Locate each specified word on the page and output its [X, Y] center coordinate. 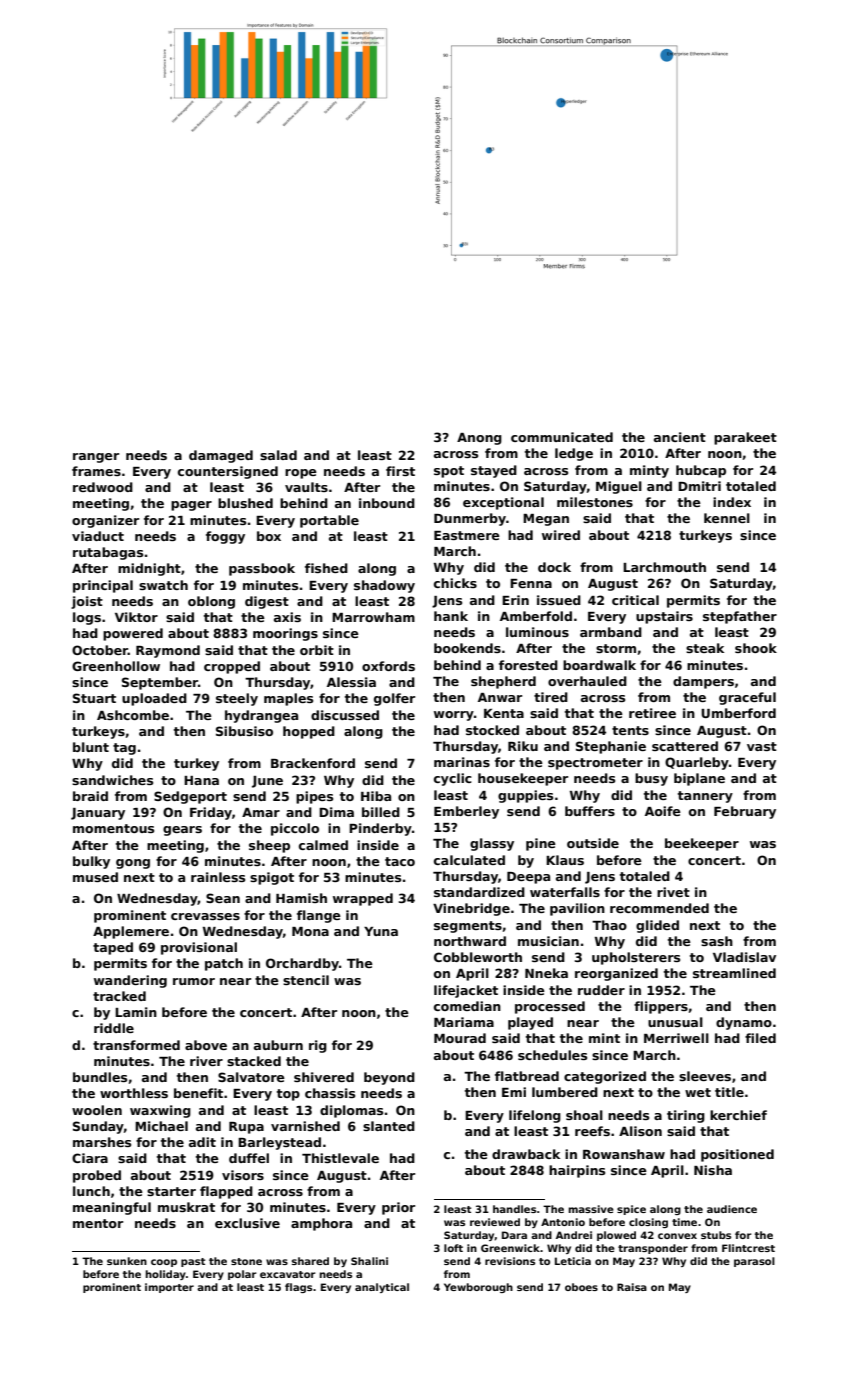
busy [651, 779]
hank [451, 616]
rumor [194, 981]
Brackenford [313, 763]
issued [559, 600]
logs [87, 618]
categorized [605, 1077]
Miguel [619, 487]
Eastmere [467, 535]
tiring [686, 1116]
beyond [389, 1078]
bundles [100, 1077]
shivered [324, 1077]
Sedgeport [190, 797]
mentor [98, 1223]
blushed [245, 503]
